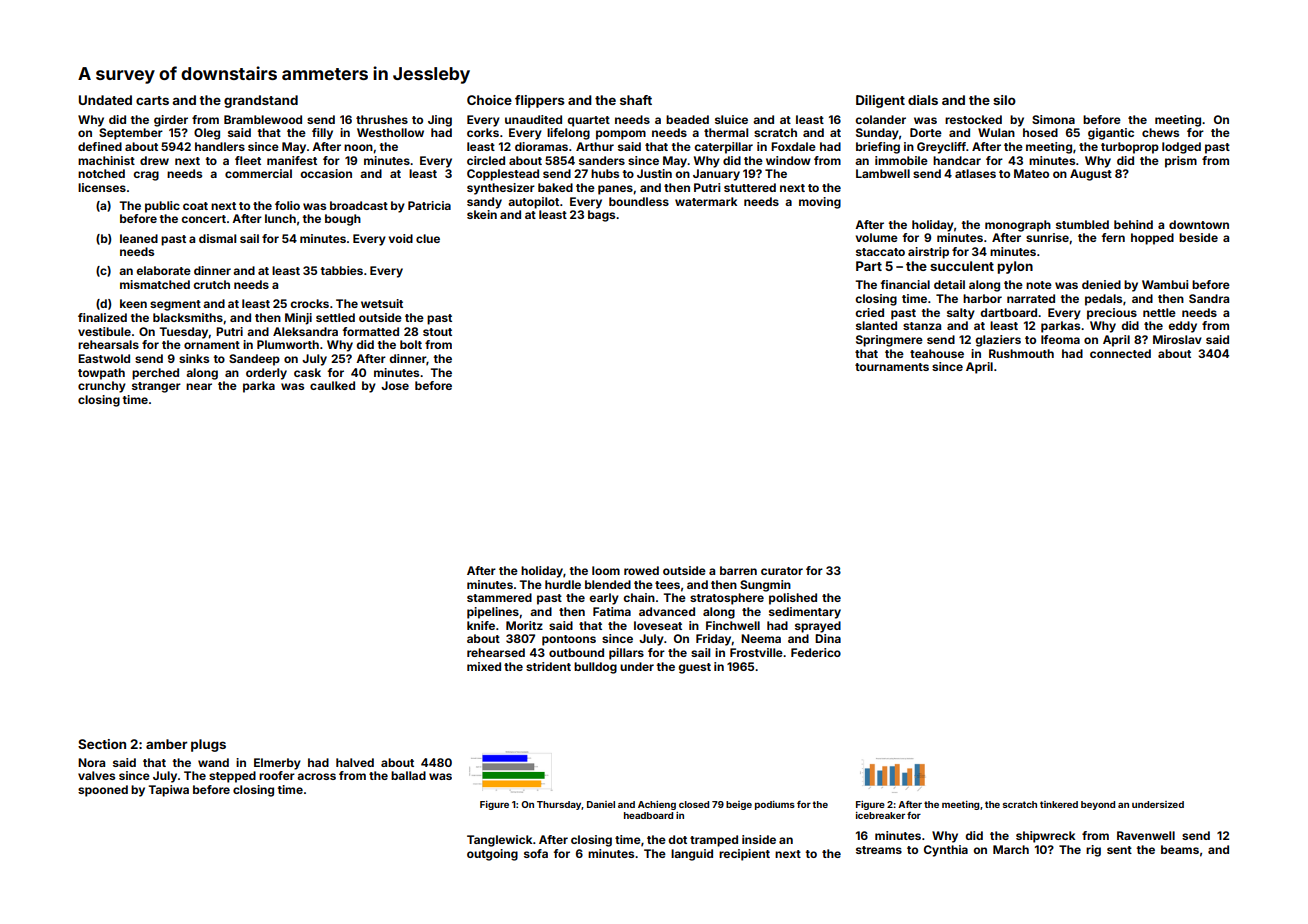 Image resolution: width=1308 pixels, height=924 pixels. What do you see at coordinates (499, 597) in the document?
I see `stammered` at bounding box center [499, 597].
